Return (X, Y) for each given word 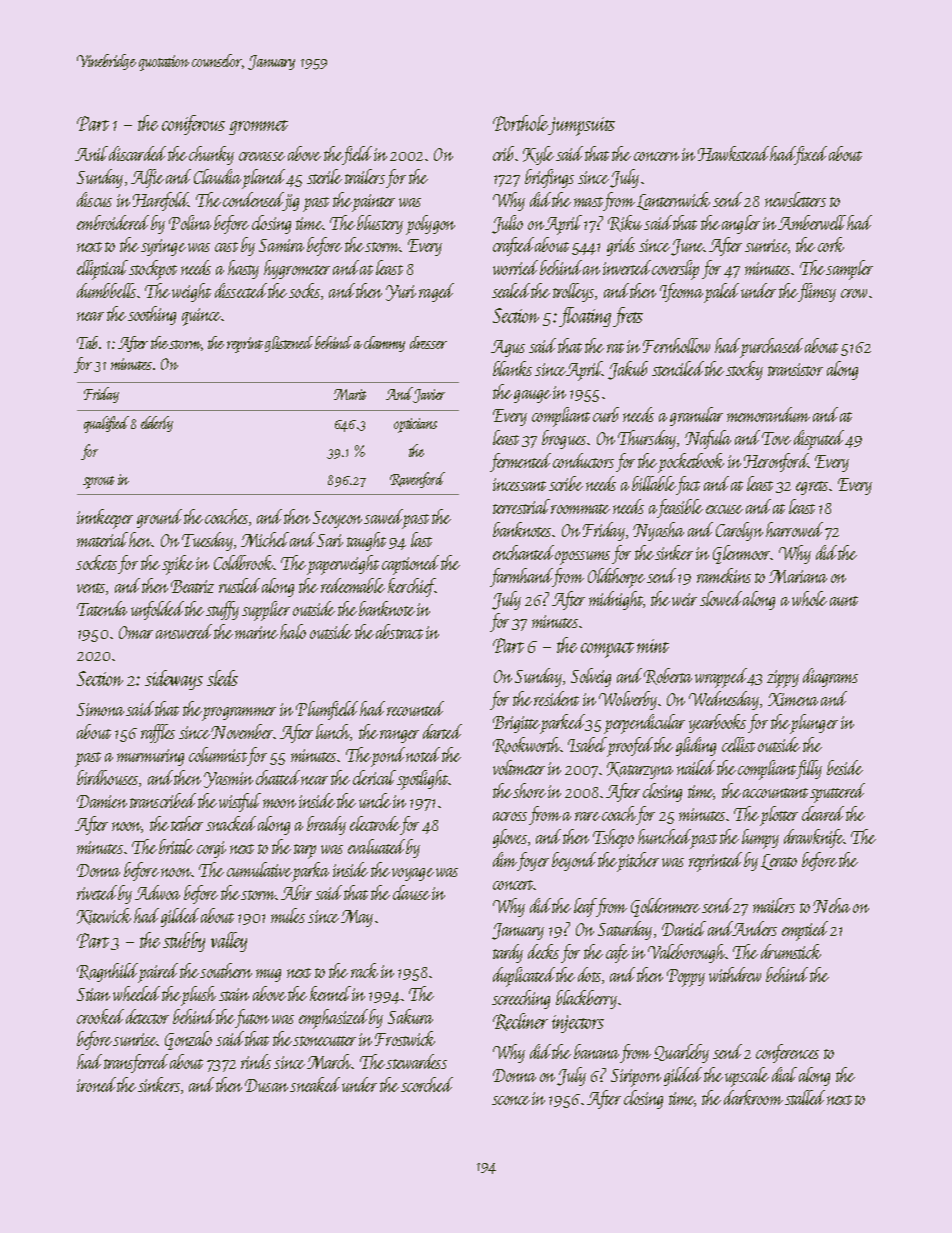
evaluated (376, 846)
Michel (265, 539)
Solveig (591, 677)
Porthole (520, 123)
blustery (380, 224)
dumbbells (106, 290)
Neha (831, 905)
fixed (811, 155)
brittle (176, 846)
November (242, 731)
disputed (819, 440)
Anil (91, 153)
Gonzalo (188, 1040)
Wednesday (724, 700)
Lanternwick (673, 201)
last (421, 539)
